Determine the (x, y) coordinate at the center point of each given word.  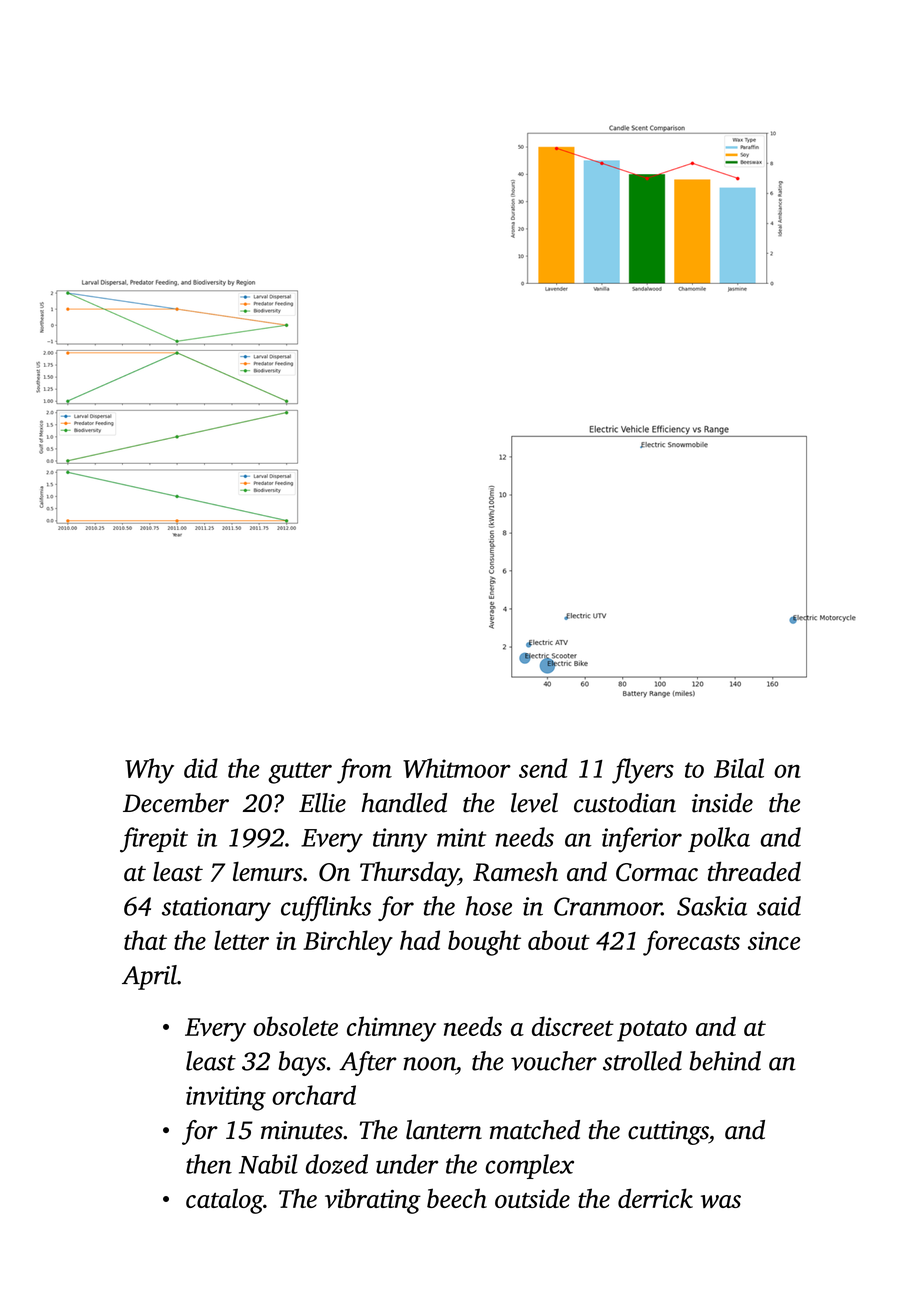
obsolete (296, 1026)
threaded (754, 871)
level (534, 803)
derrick (655, 1198)
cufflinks (326, 908)
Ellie (322, 803)
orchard (314, 1095)
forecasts (691, 943)
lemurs (268, 871)
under (407, 1164)
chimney (391, 1029)
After (368, 1063)
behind (725, 1061)
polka (719, 839)
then (209, 1164)
